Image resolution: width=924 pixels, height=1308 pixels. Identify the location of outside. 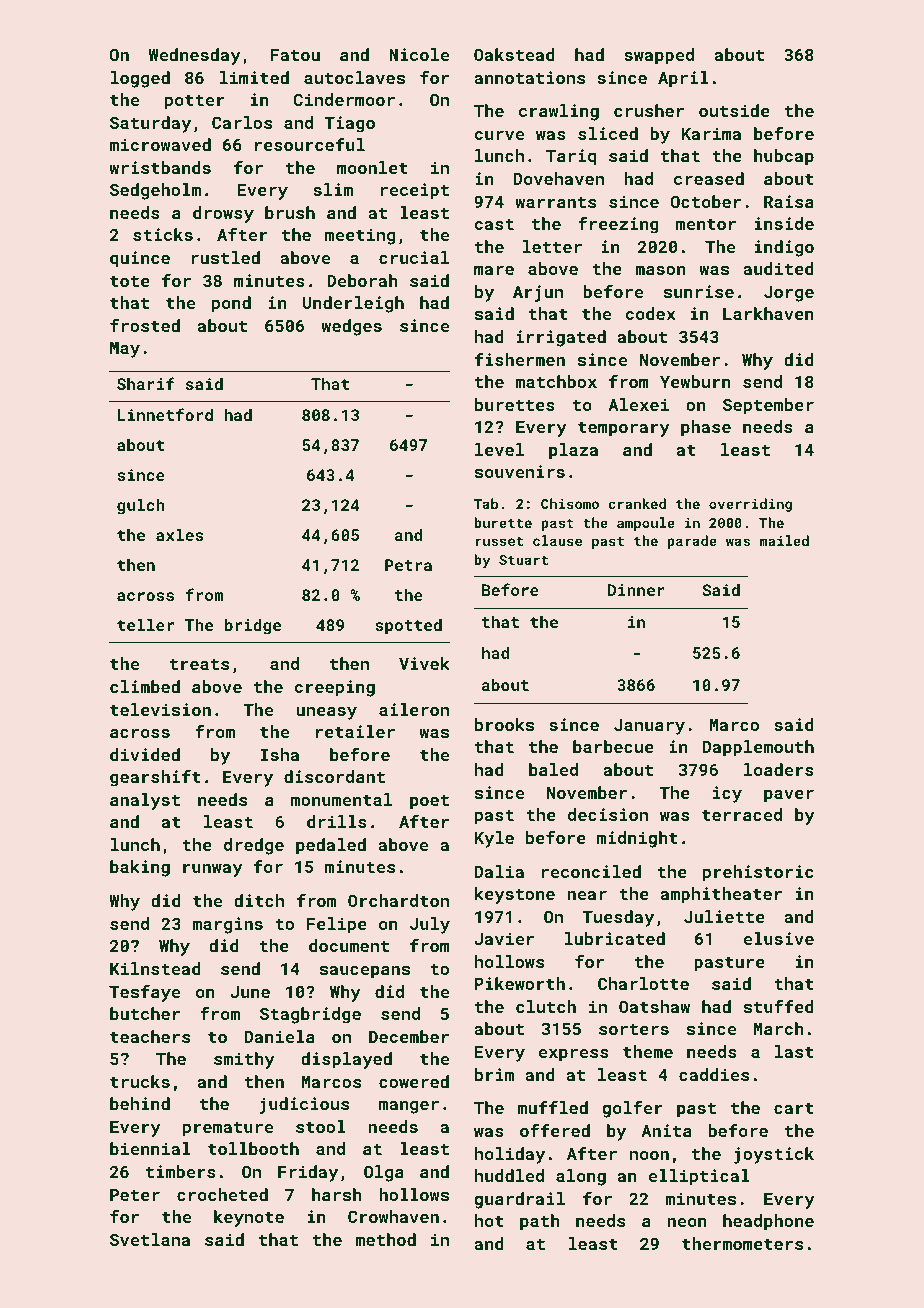
(734, 110).
